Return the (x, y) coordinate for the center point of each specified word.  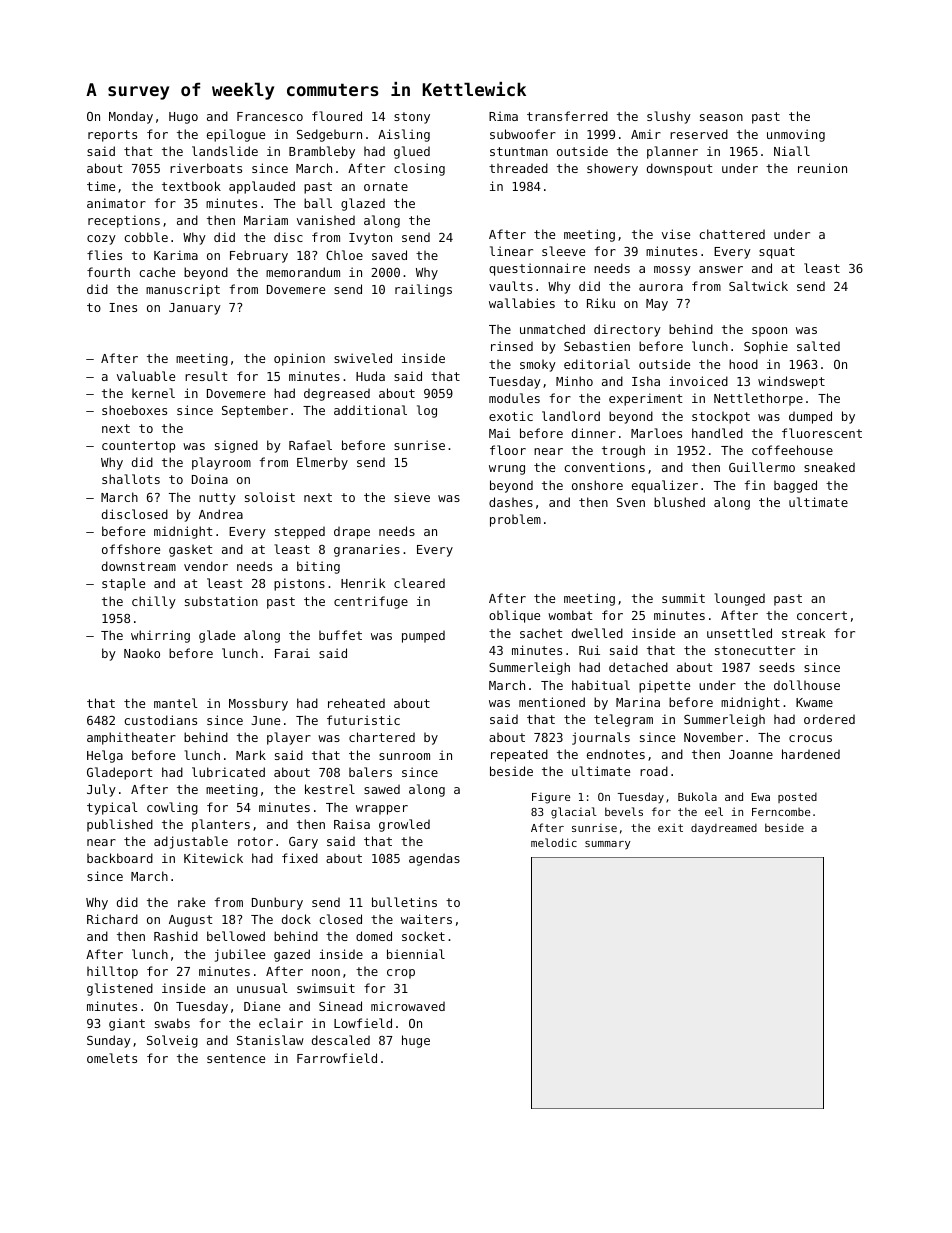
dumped (810, 417)
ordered (829, 719)
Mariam (266, 220)
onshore (597, 485)
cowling (172, 808)
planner (672, 152)
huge (416, 1041)
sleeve (563, 251)
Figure (551, 798)
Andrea (221, 514)
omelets (112, 1058)
